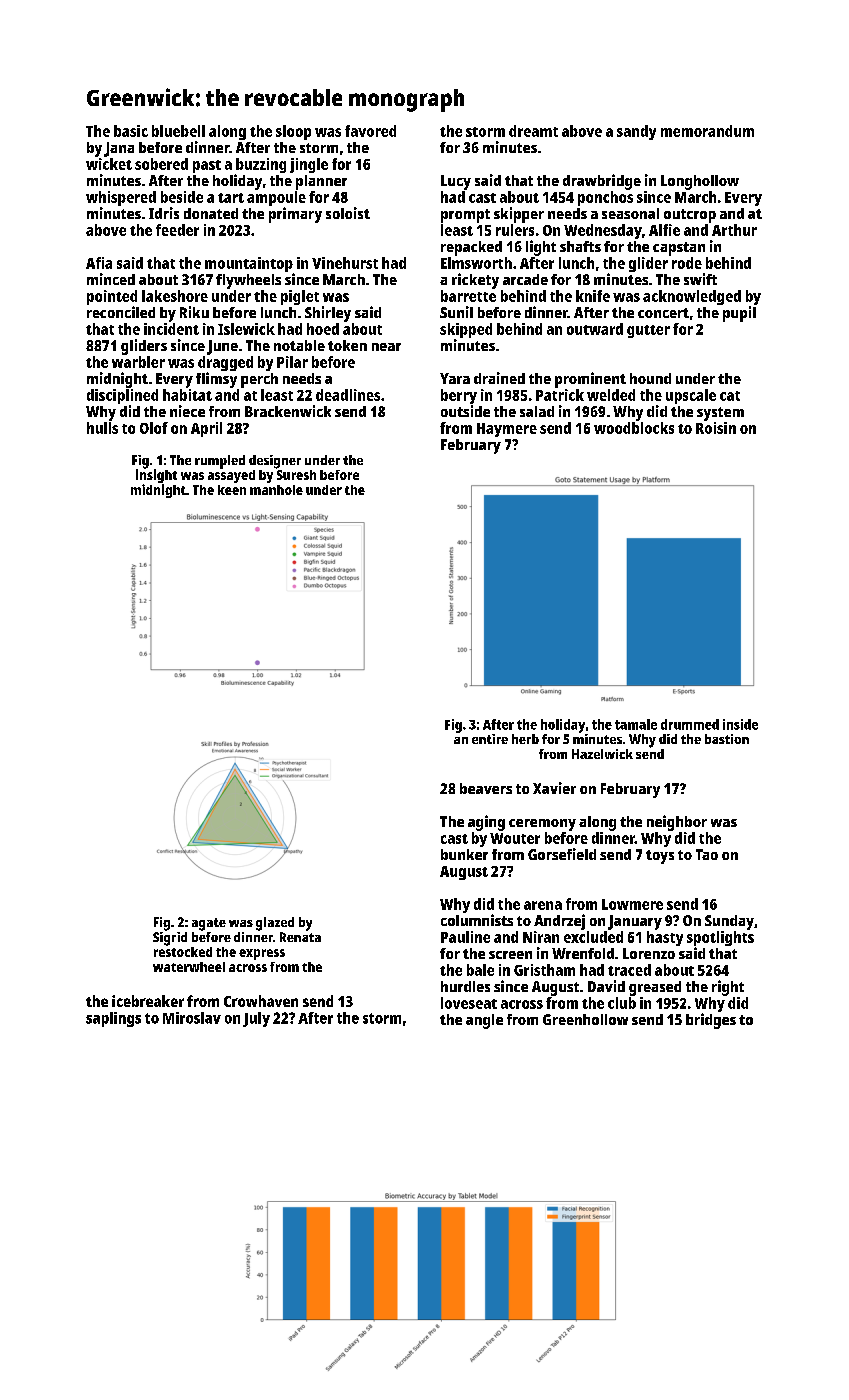  What do you see at coordinates (232, 490) in the page?
I see `keen` at bounding box center [232, 490].
